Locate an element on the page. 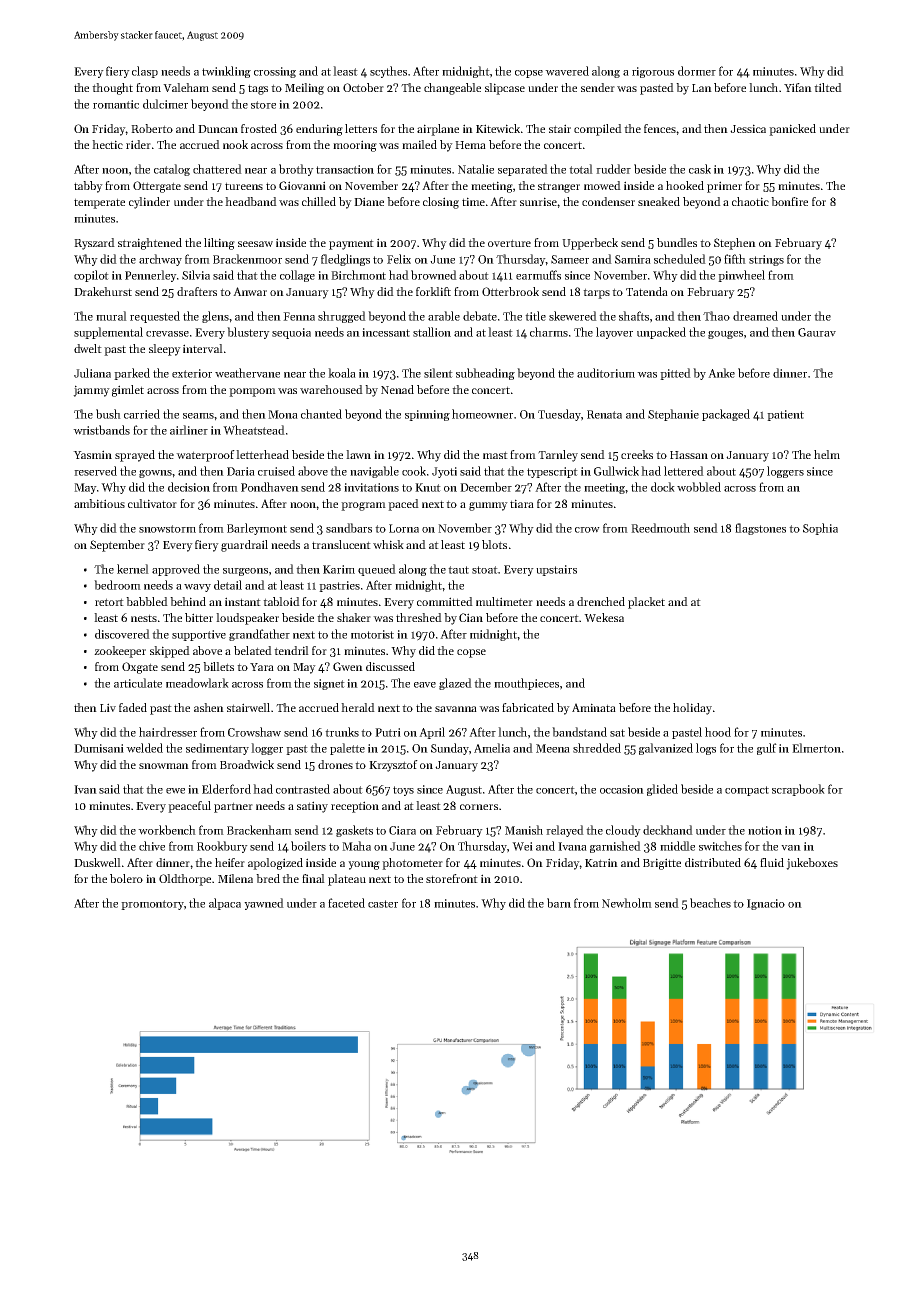 The width and height of the page is (924, 1308). Broadwick is located at coordinates (247, 764).
